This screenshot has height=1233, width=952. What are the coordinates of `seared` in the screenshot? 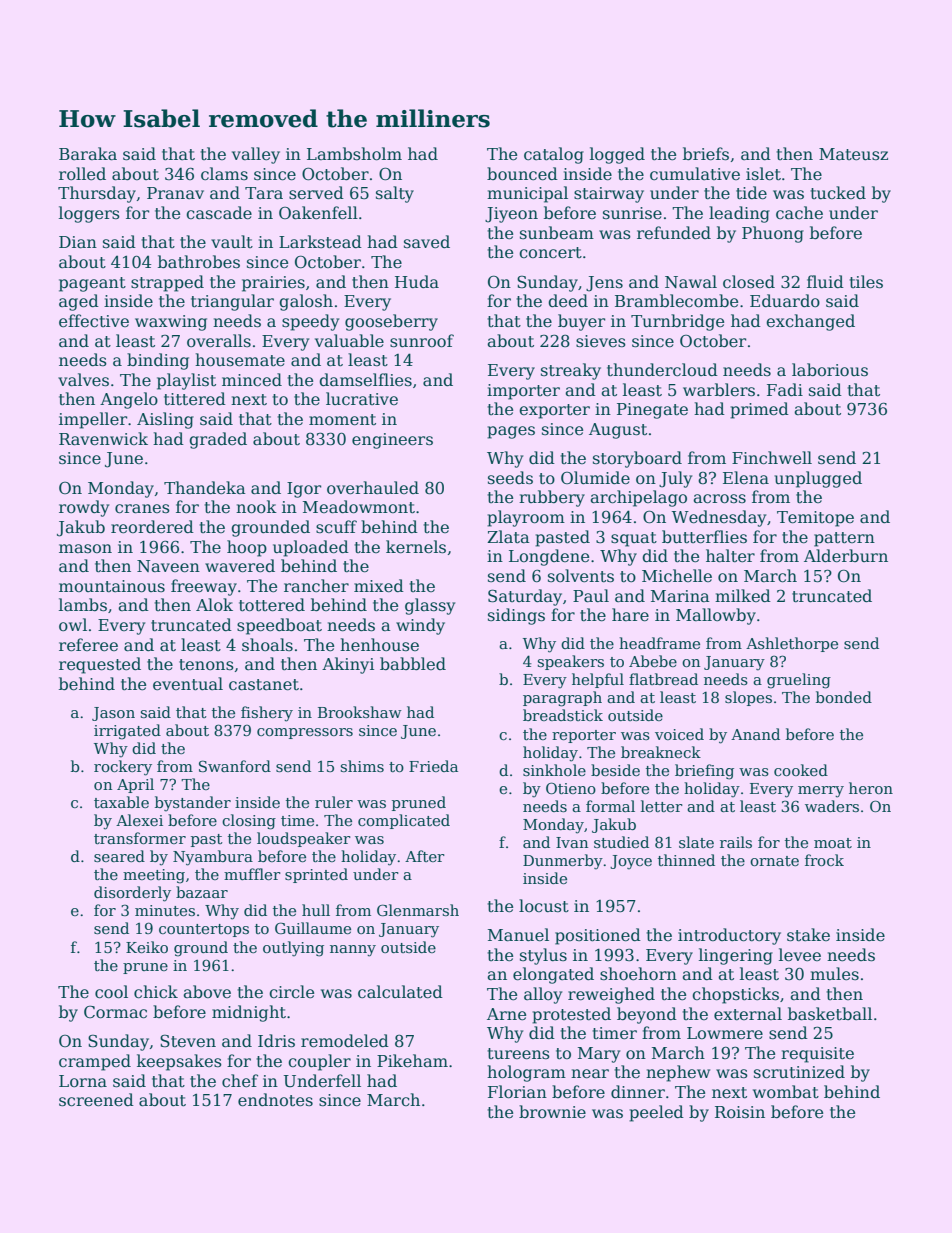 It's located at (119, 856).
